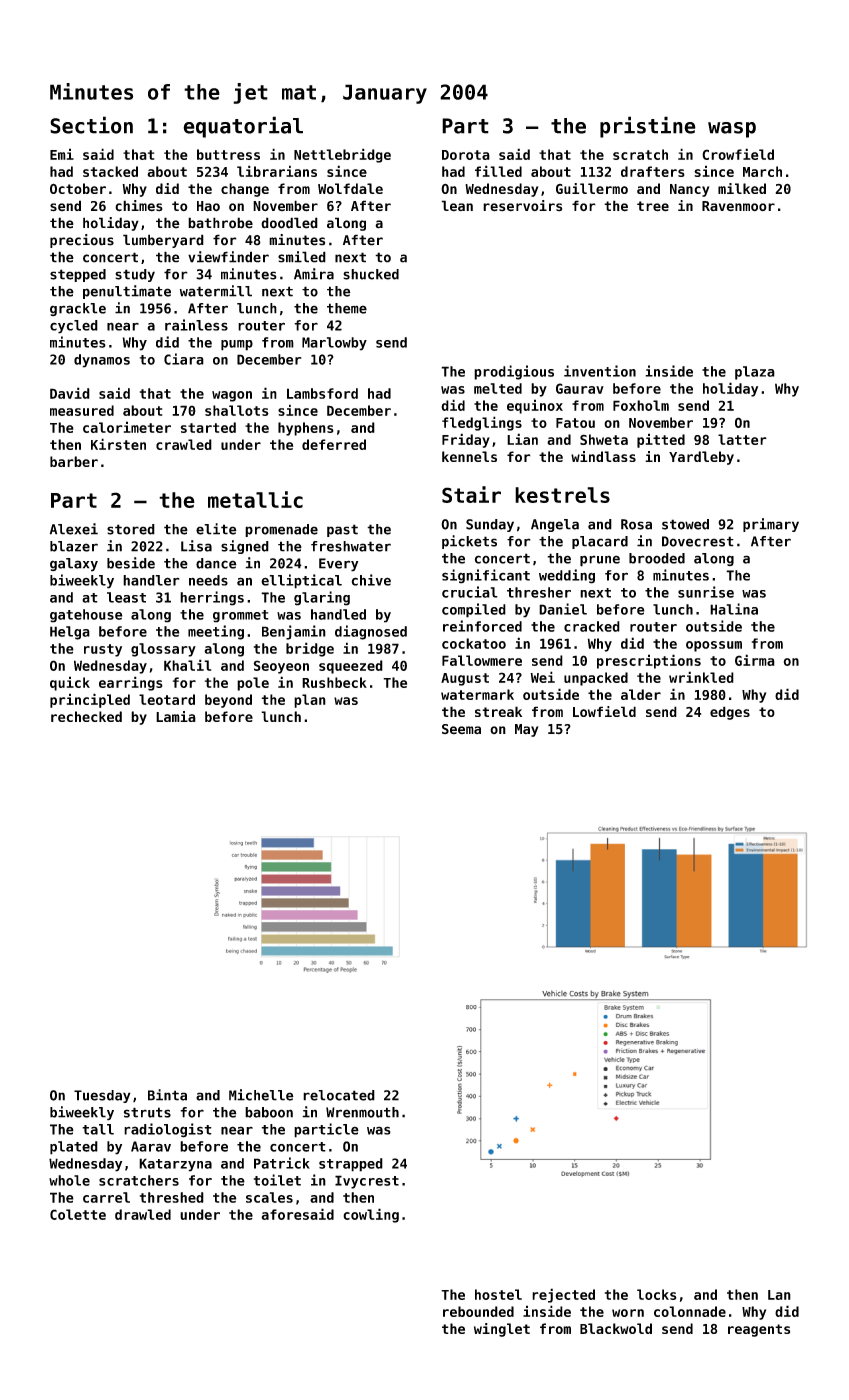 Image resolution: width=849 pixels, height=1400 pixels. What do you see at coordinates (310, 701) in the page?
I see `plan` at bounding box center [310, 701].
